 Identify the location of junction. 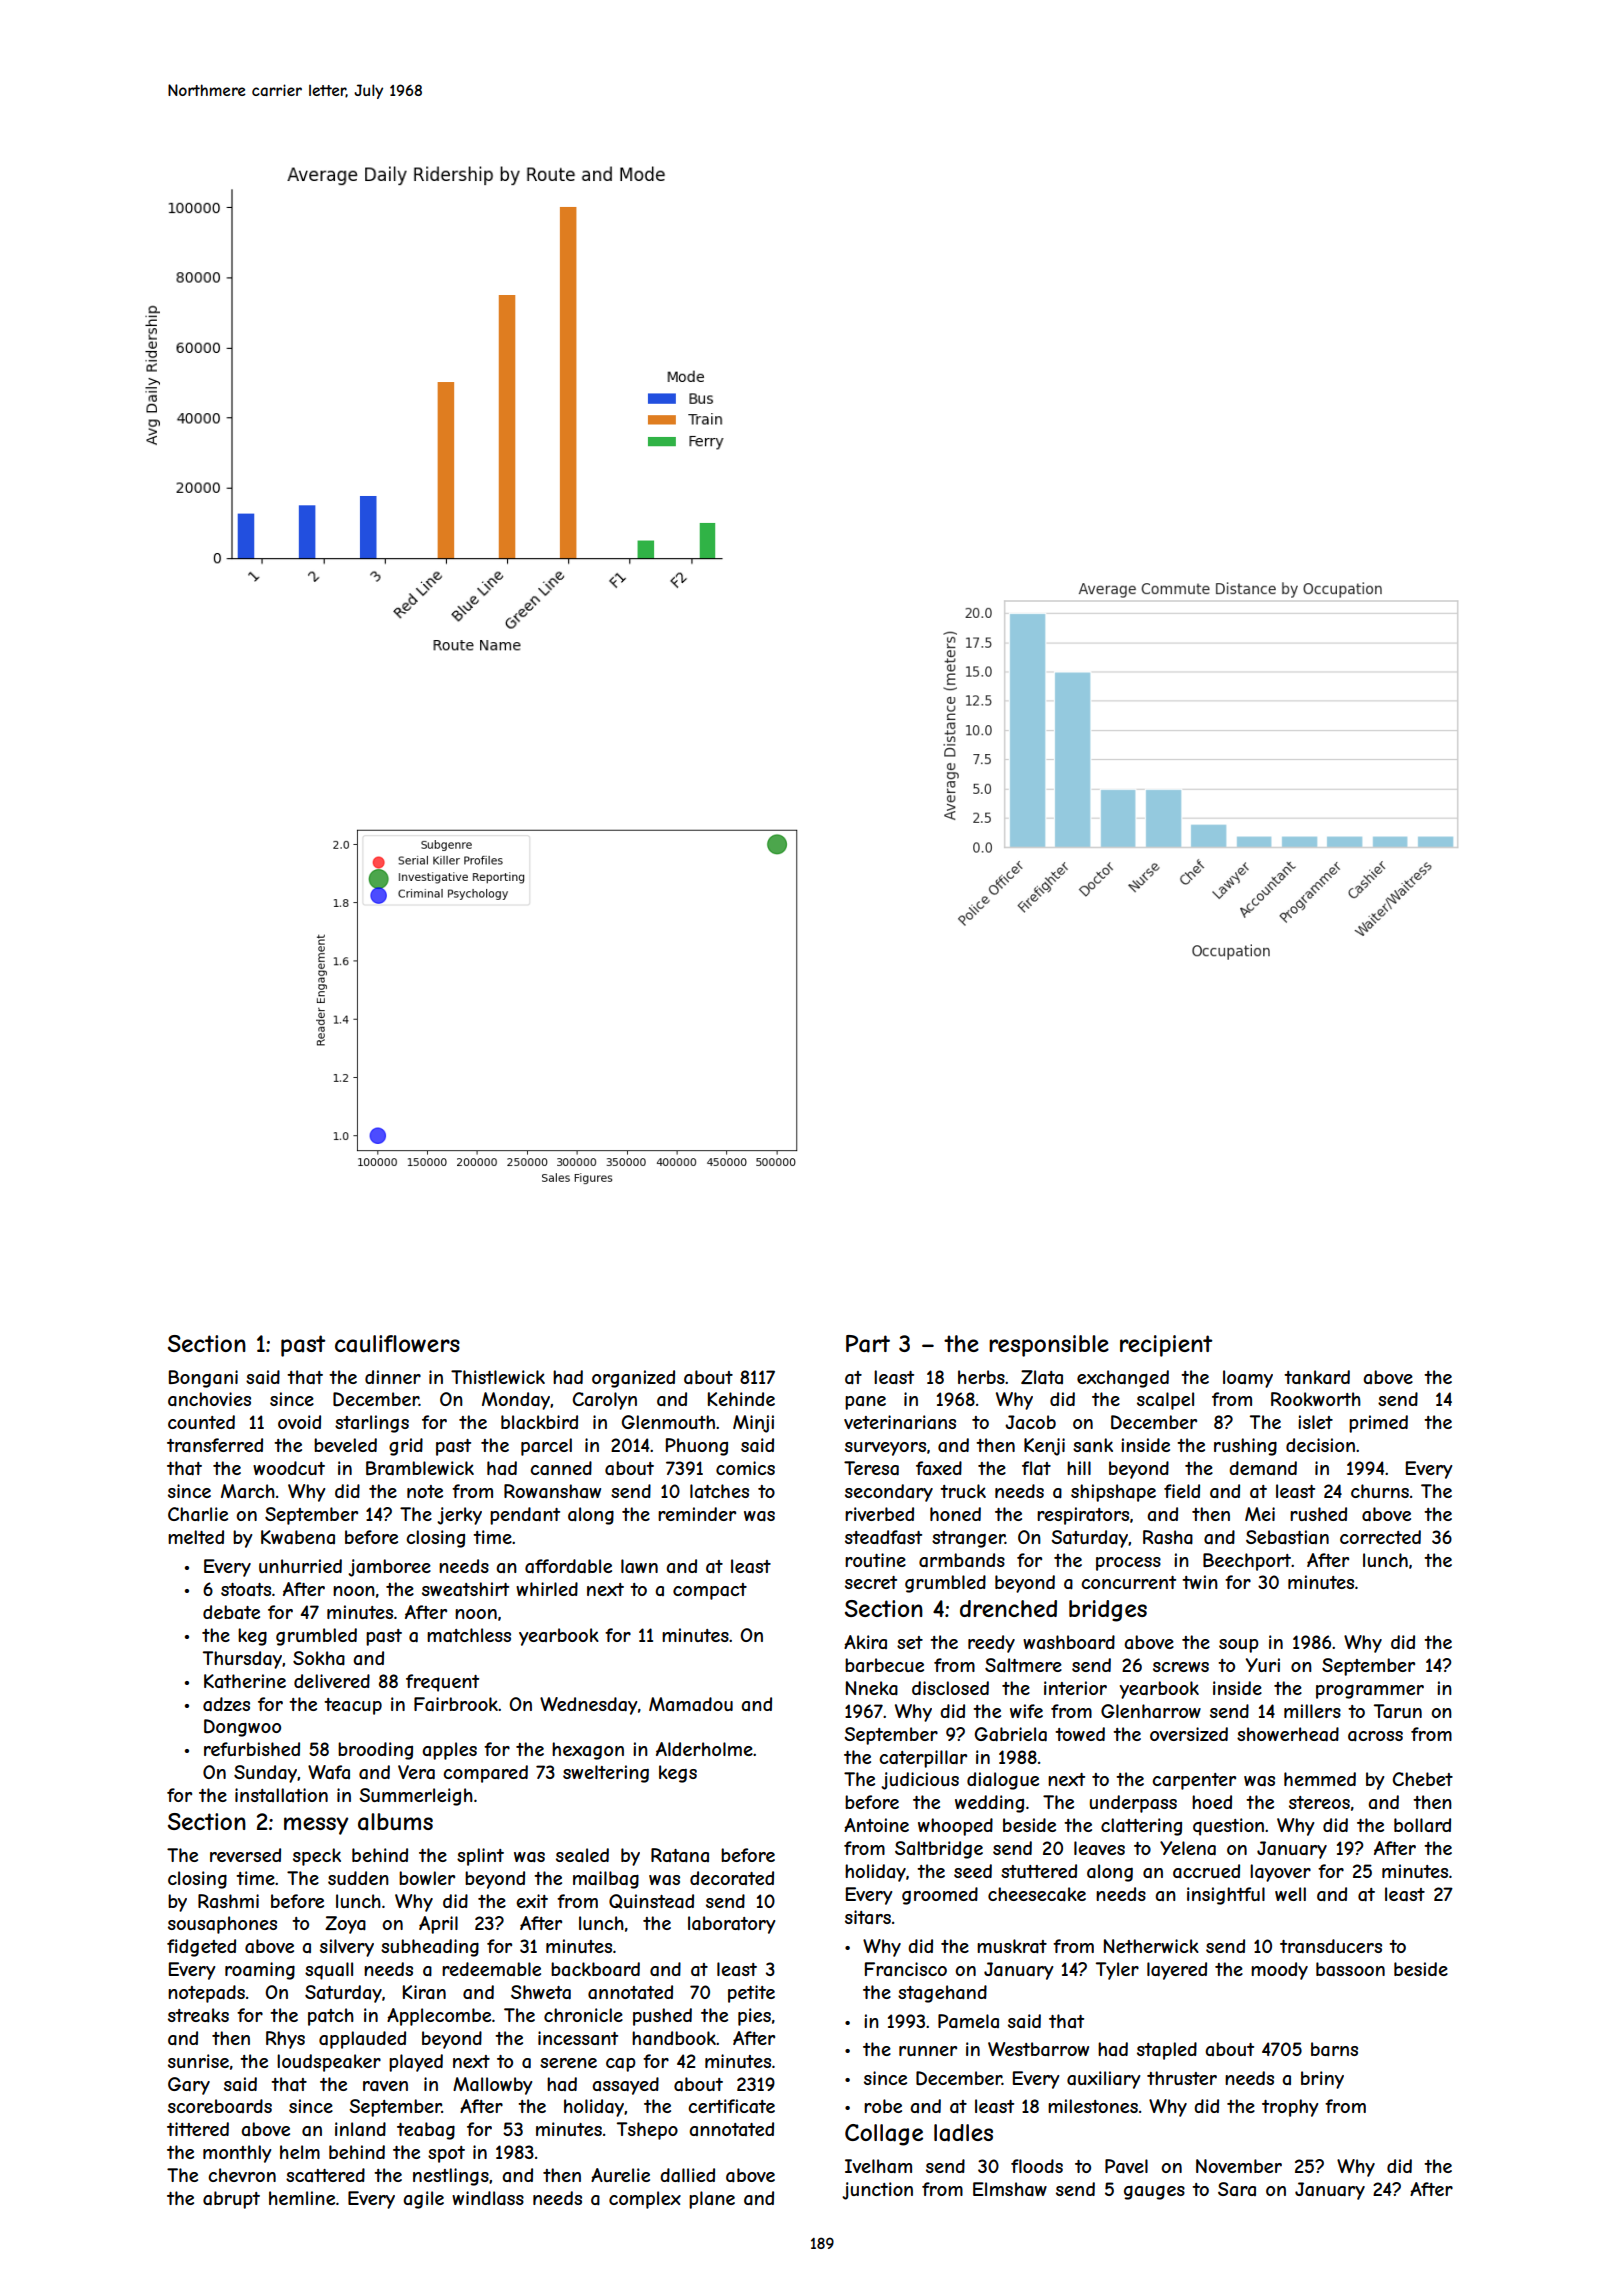
(877, 2191).
